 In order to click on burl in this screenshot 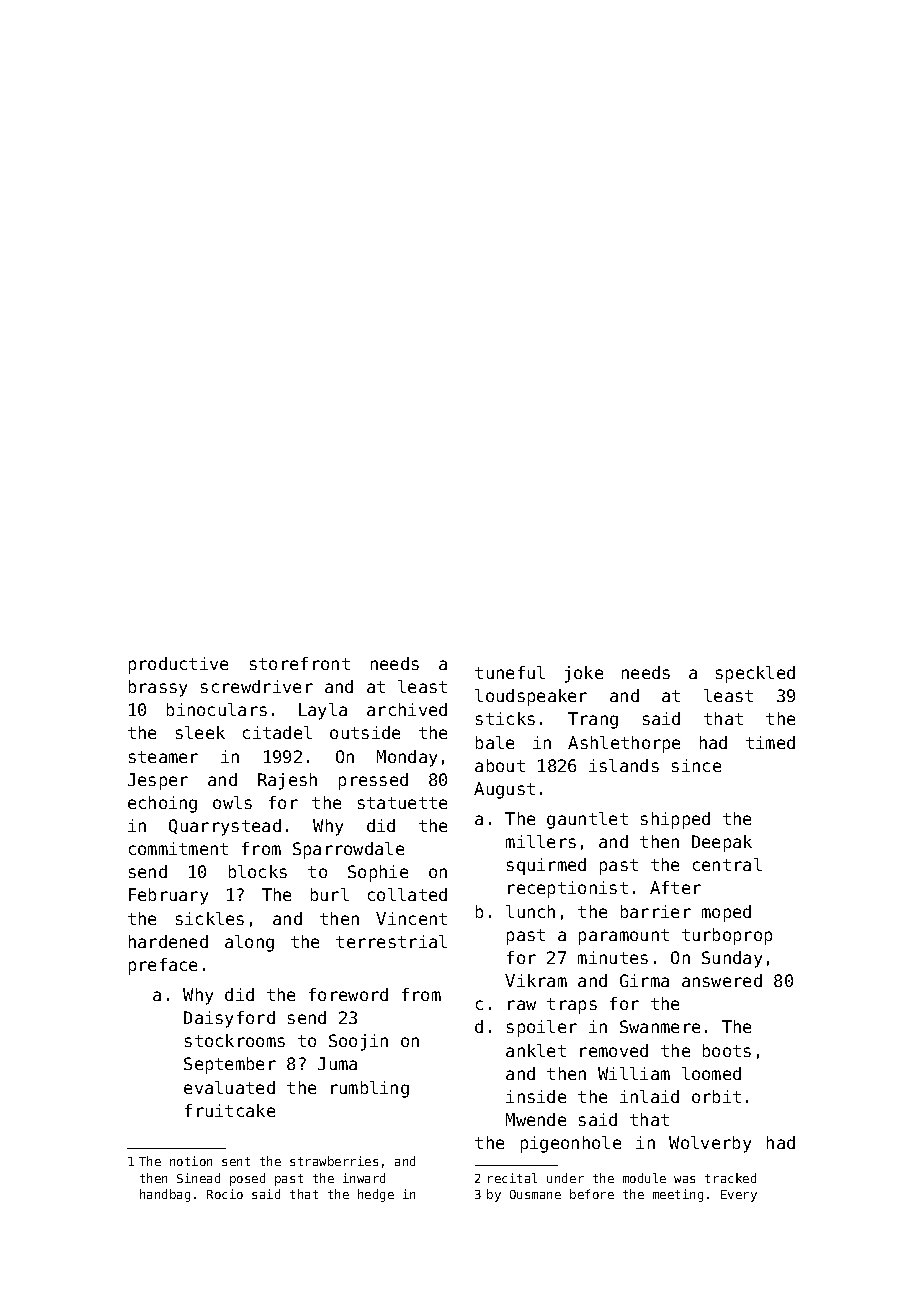, I will do `click(330, 894)`.
